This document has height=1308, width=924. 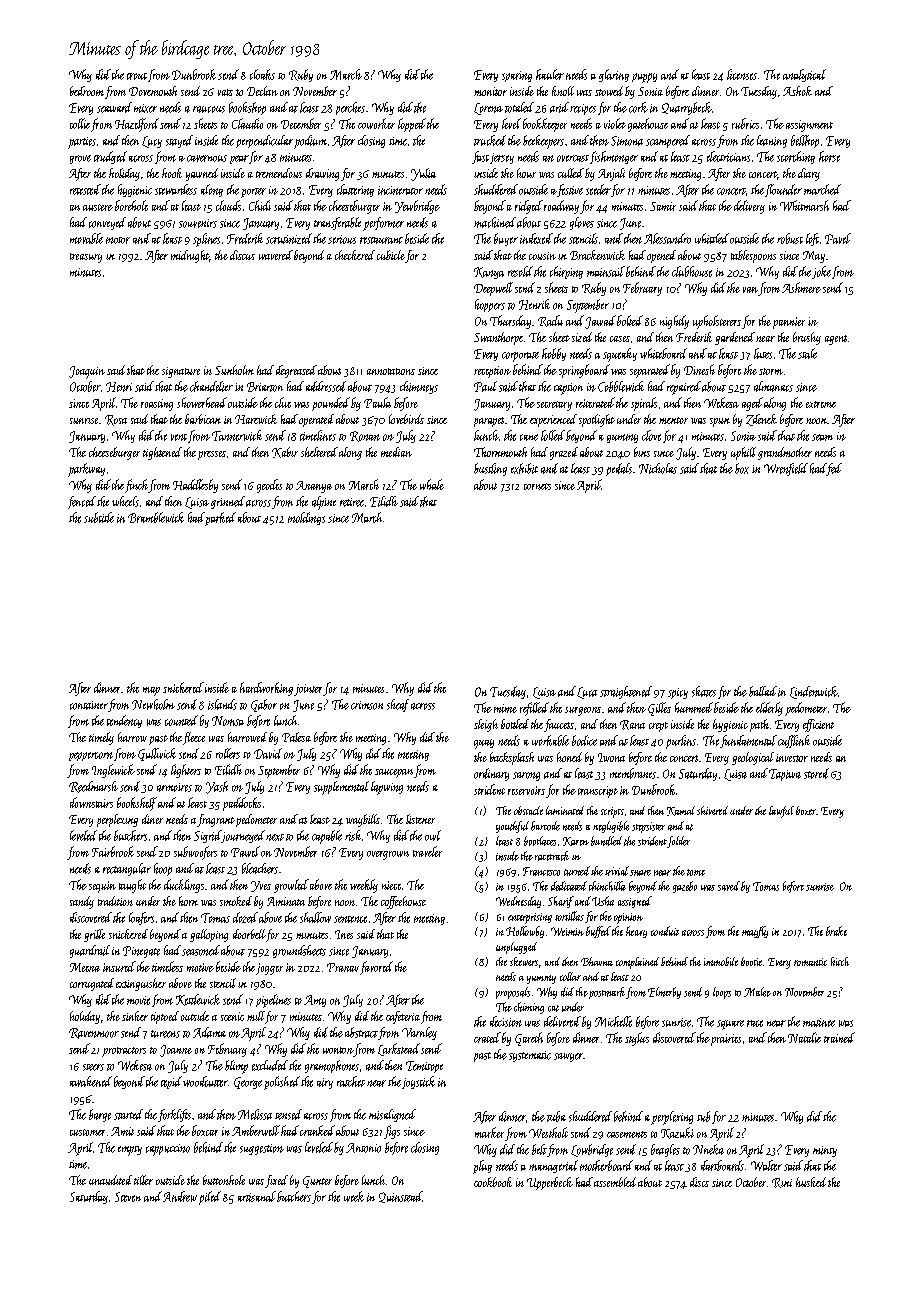 What do you see at coordinates (365, 436) in the document?
I see `Ronan` at bounding box center [365, 436].
